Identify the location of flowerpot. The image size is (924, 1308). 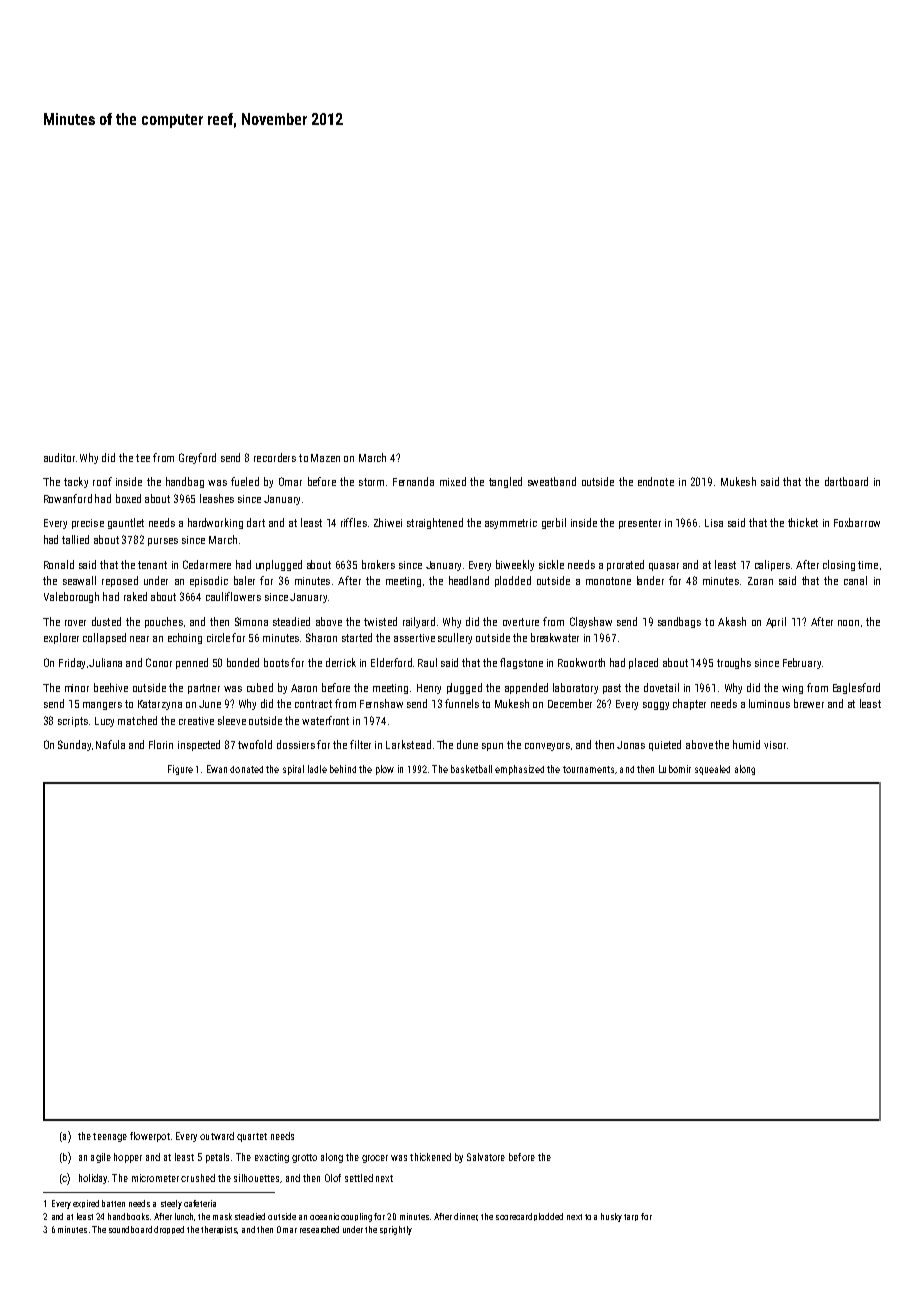
(150, 1137).
